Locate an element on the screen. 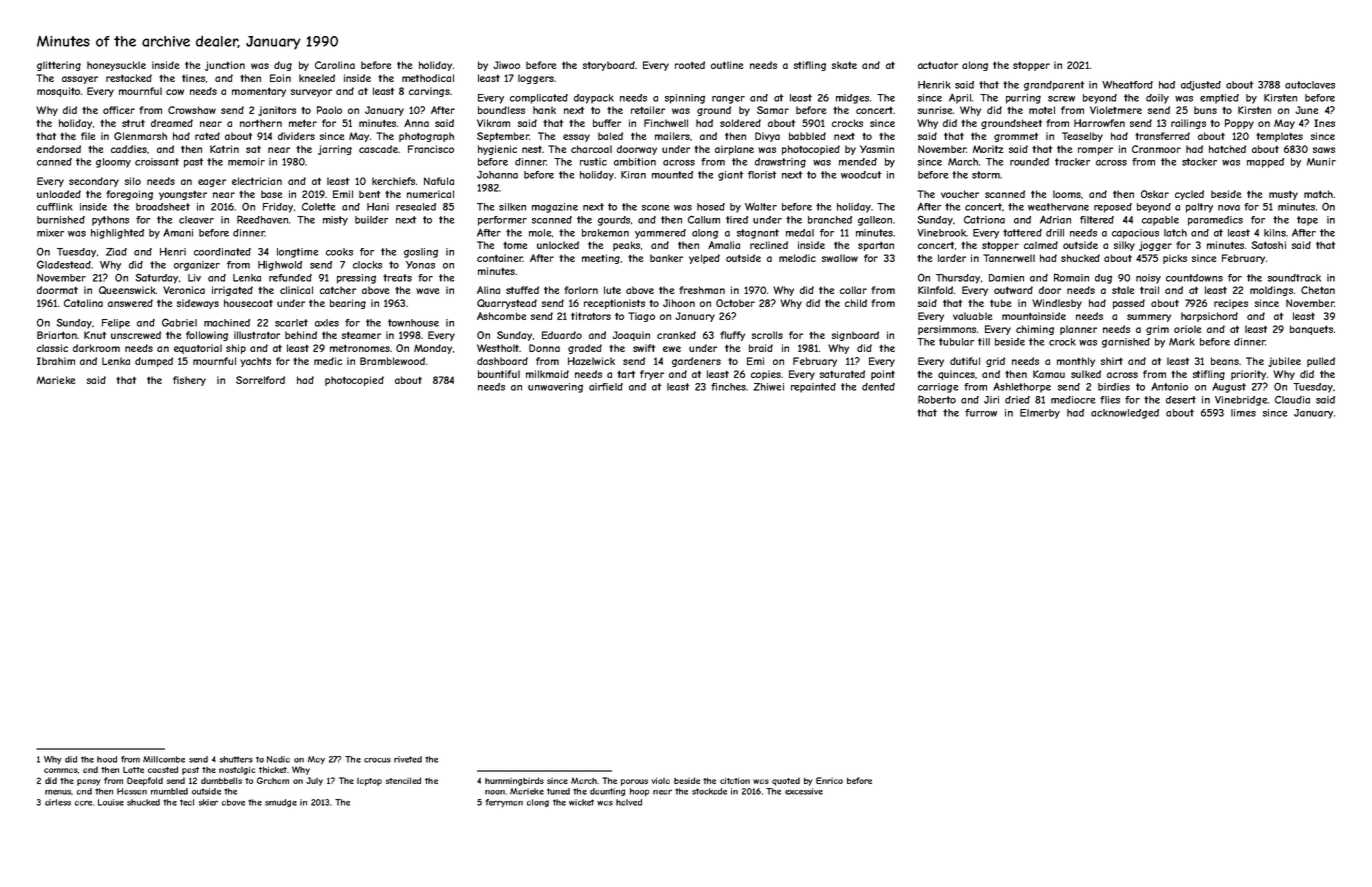 Image resolution: width=1372 pixels, height=887 pixels. riveted is located at coordinates (408, 759).
